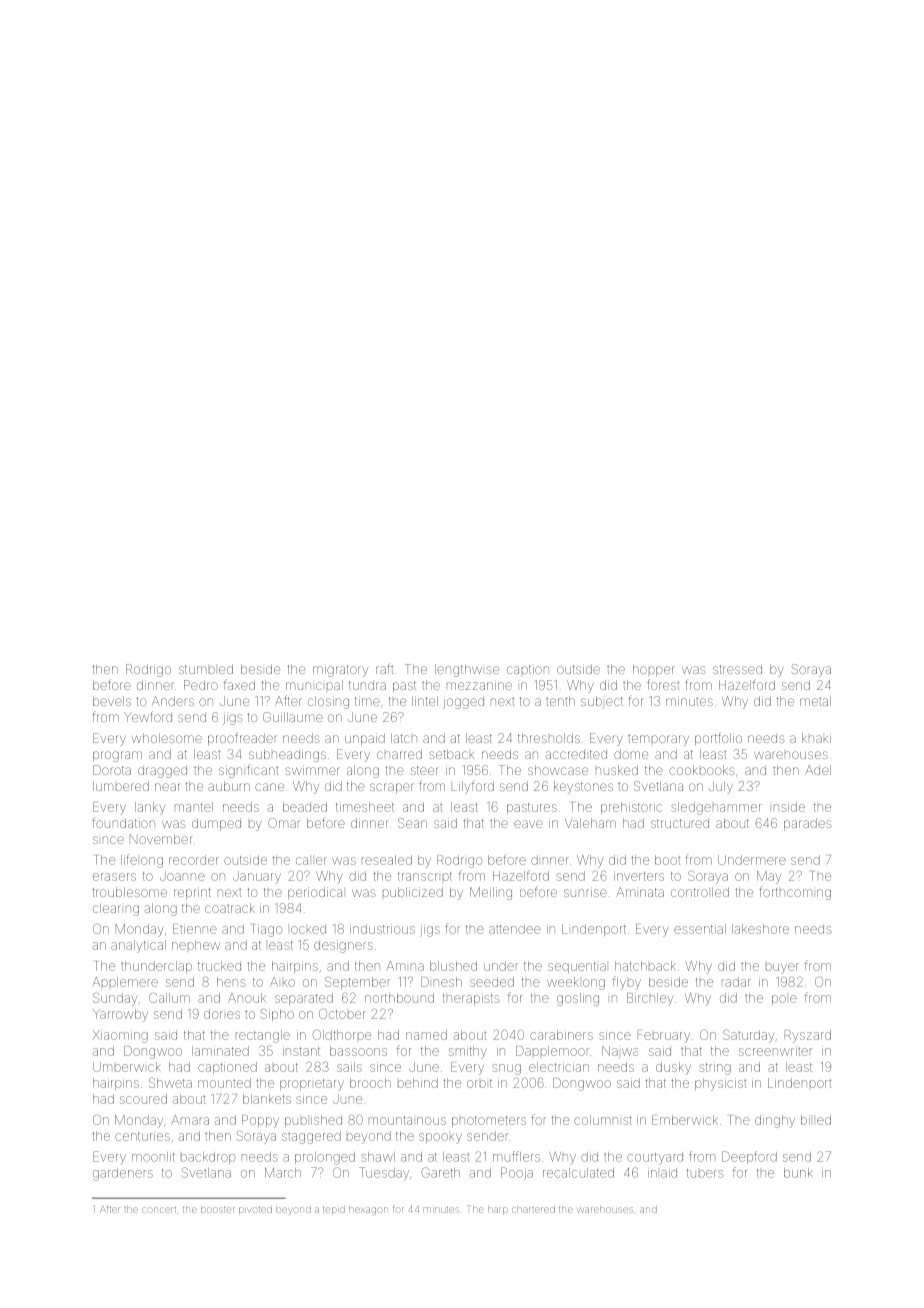 Image resolution: width=924 pixels, height=1308 pixels. I want to click on gardeners, so click(123, 1174).
